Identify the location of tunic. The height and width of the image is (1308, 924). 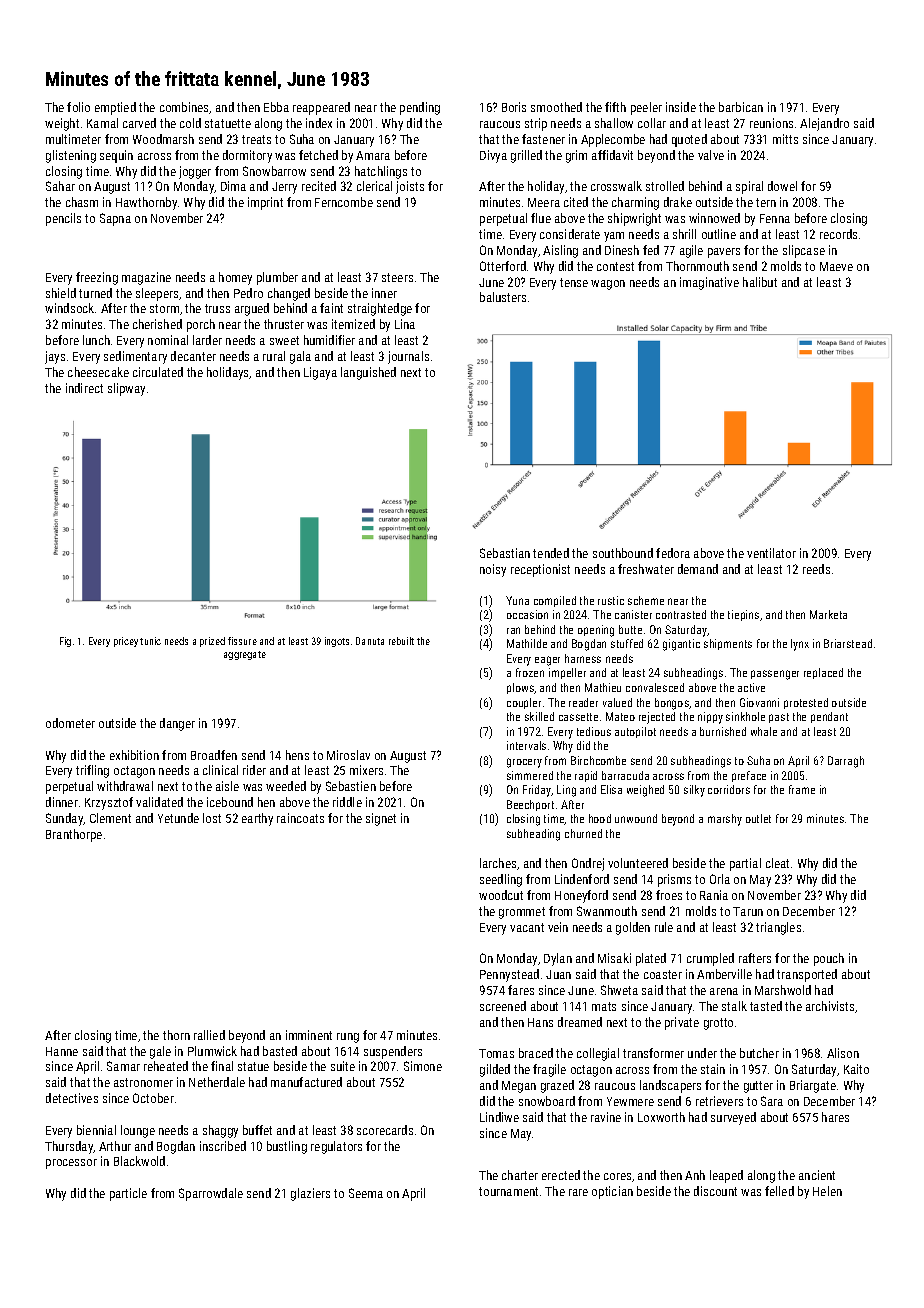
(150, 641).
